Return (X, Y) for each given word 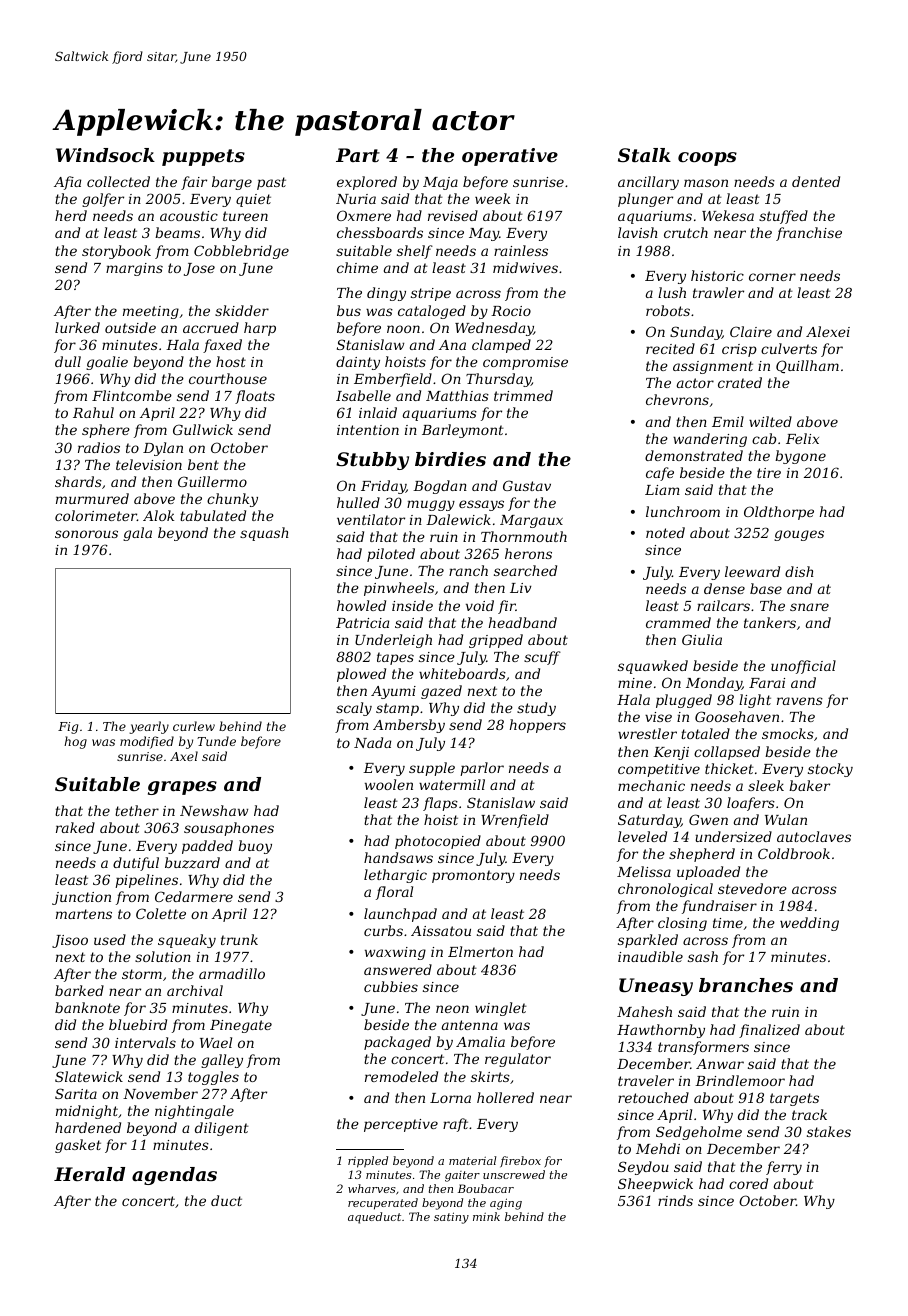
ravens (800, 701)
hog (75, 742)
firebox (520, 1162)
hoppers (538, 726)
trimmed (523, 395)
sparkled (648, 941)
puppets (203, 157)
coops (707, 159)
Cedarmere (194, 896)
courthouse (228, 378)
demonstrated (694, 455)
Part (358, 155)
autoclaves (814, 836)
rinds (675, 1200)
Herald (89, 1174)
